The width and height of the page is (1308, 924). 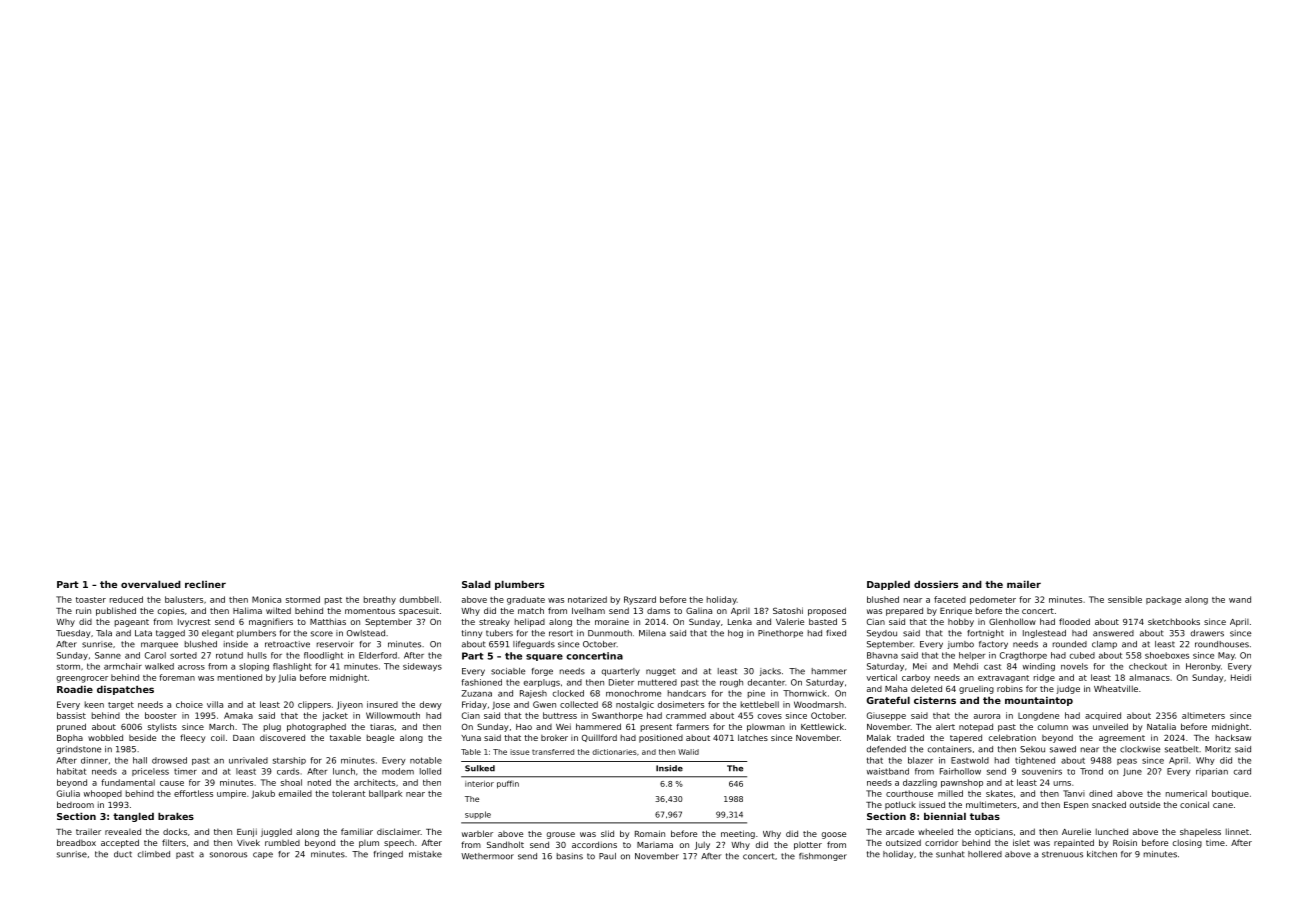 What do you see at coordinates (189, 704) in the page?
I see `choice` at bounding box center [189, 704].
